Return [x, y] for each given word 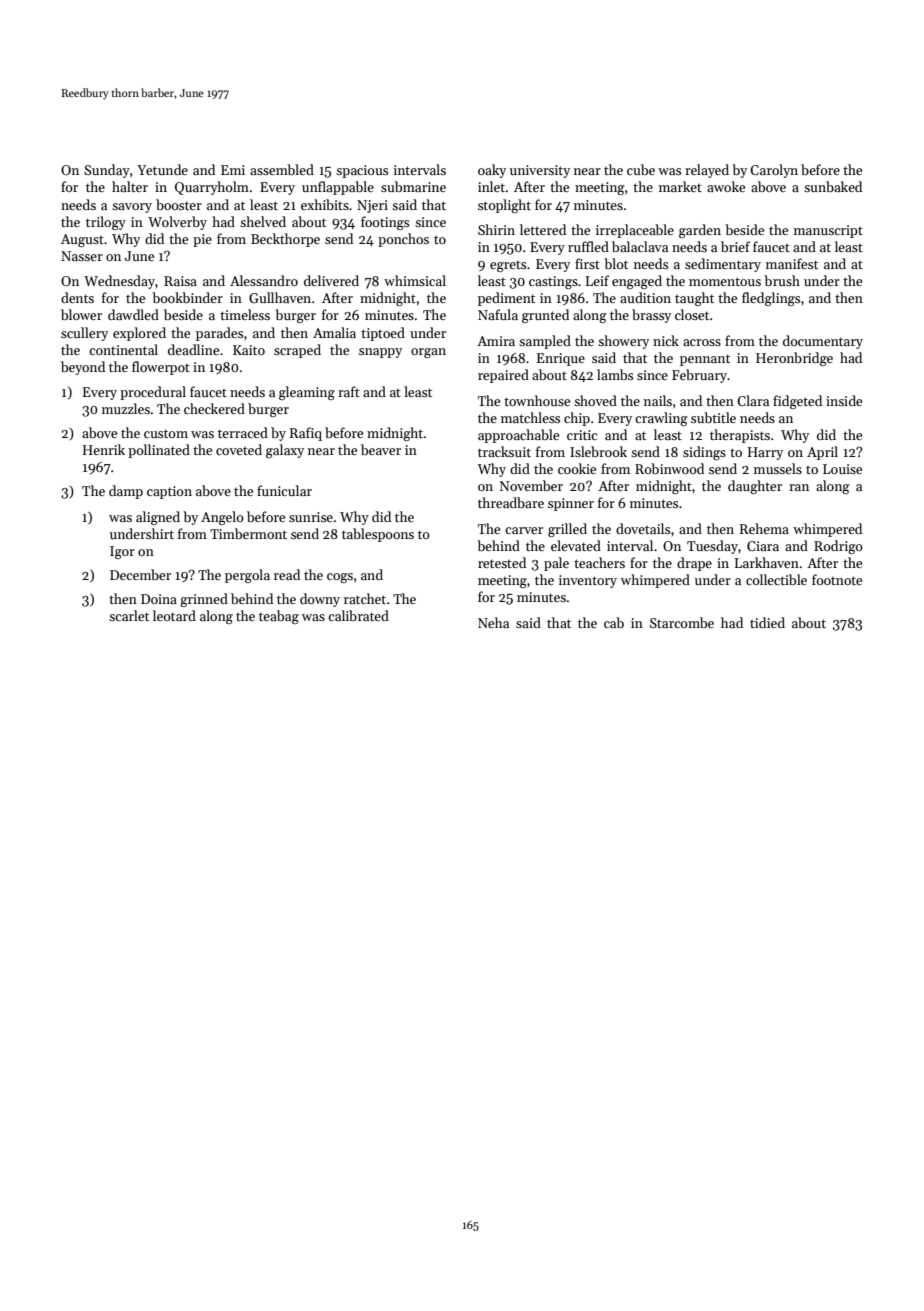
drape [694, 564]
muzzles [126, 408]
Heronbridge [794, 359]
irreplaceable [635, 231]
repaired [503, 376]
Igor [122, 552]
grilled [567, 530]
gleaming [307, 393]
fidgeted [797, 402]
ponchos [403, 240]
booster [179, 204]
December [140, 574]
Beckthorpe [285, 240]
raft [349, 391]
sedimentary [723, 265]
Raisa [180, 281]
